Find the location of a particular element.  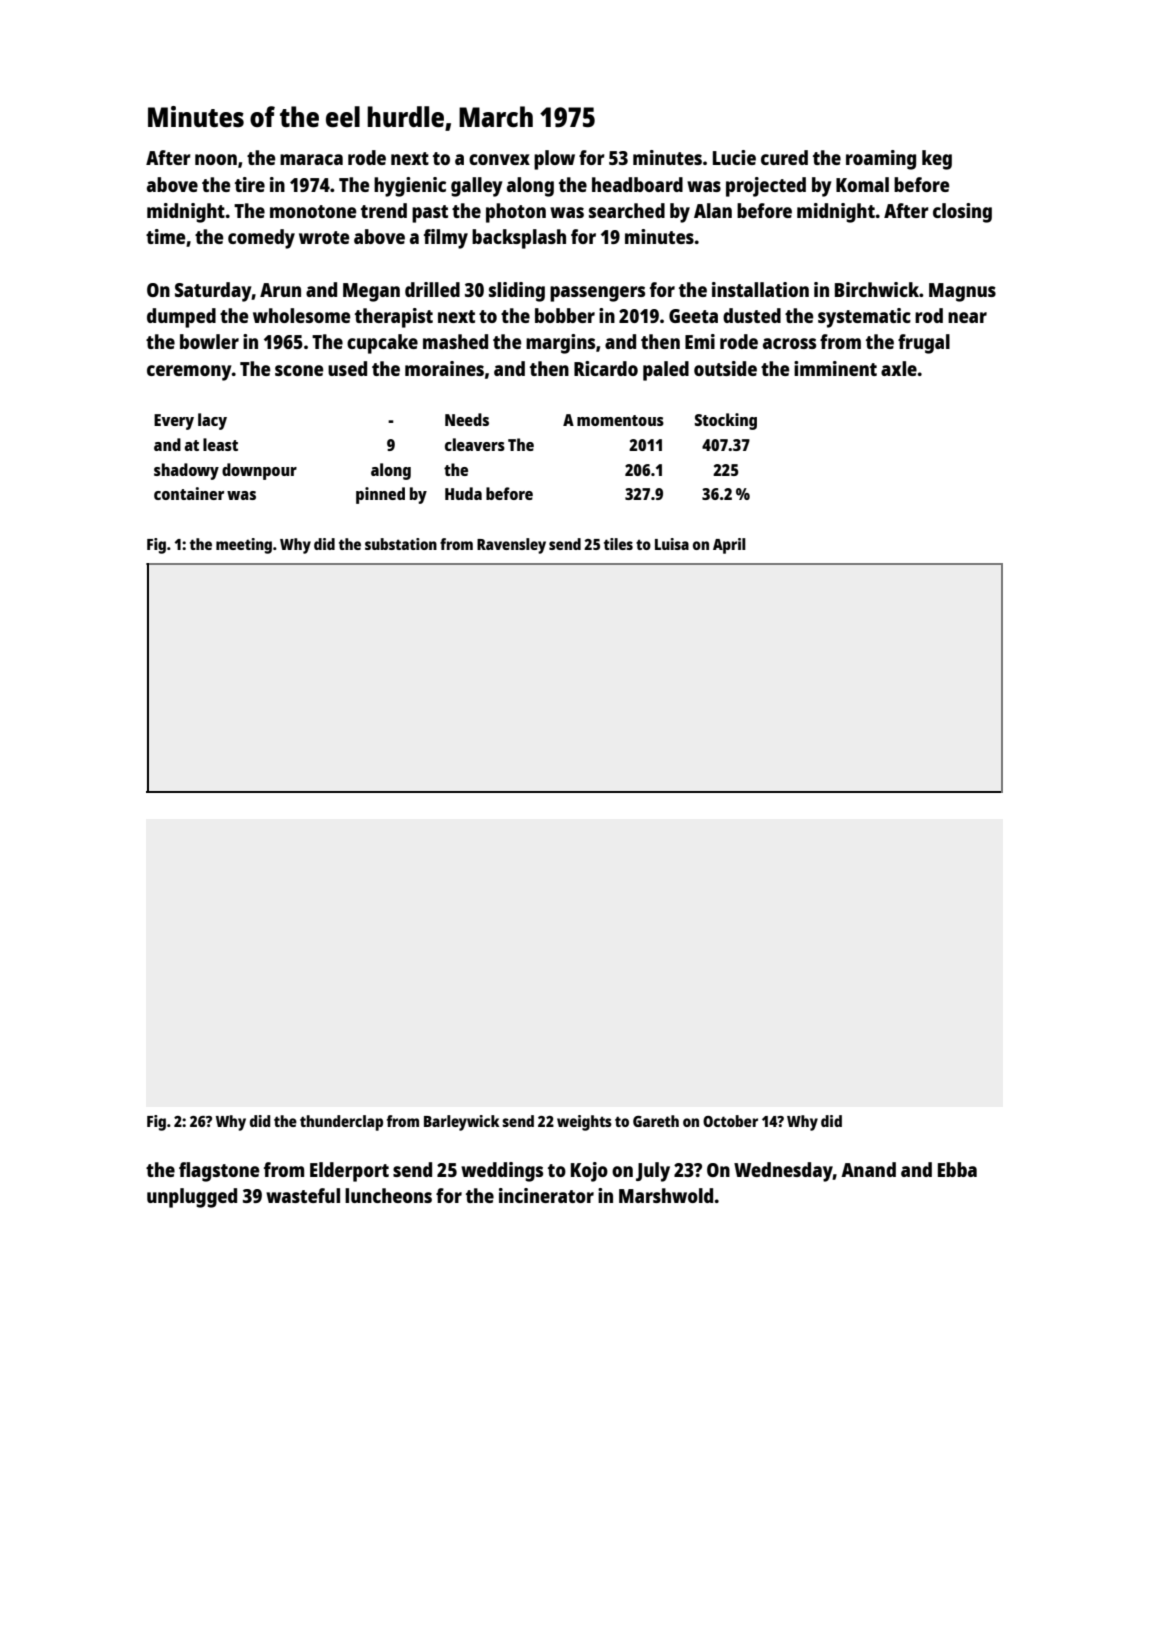

maraca is located at coordinates (311, 159).
